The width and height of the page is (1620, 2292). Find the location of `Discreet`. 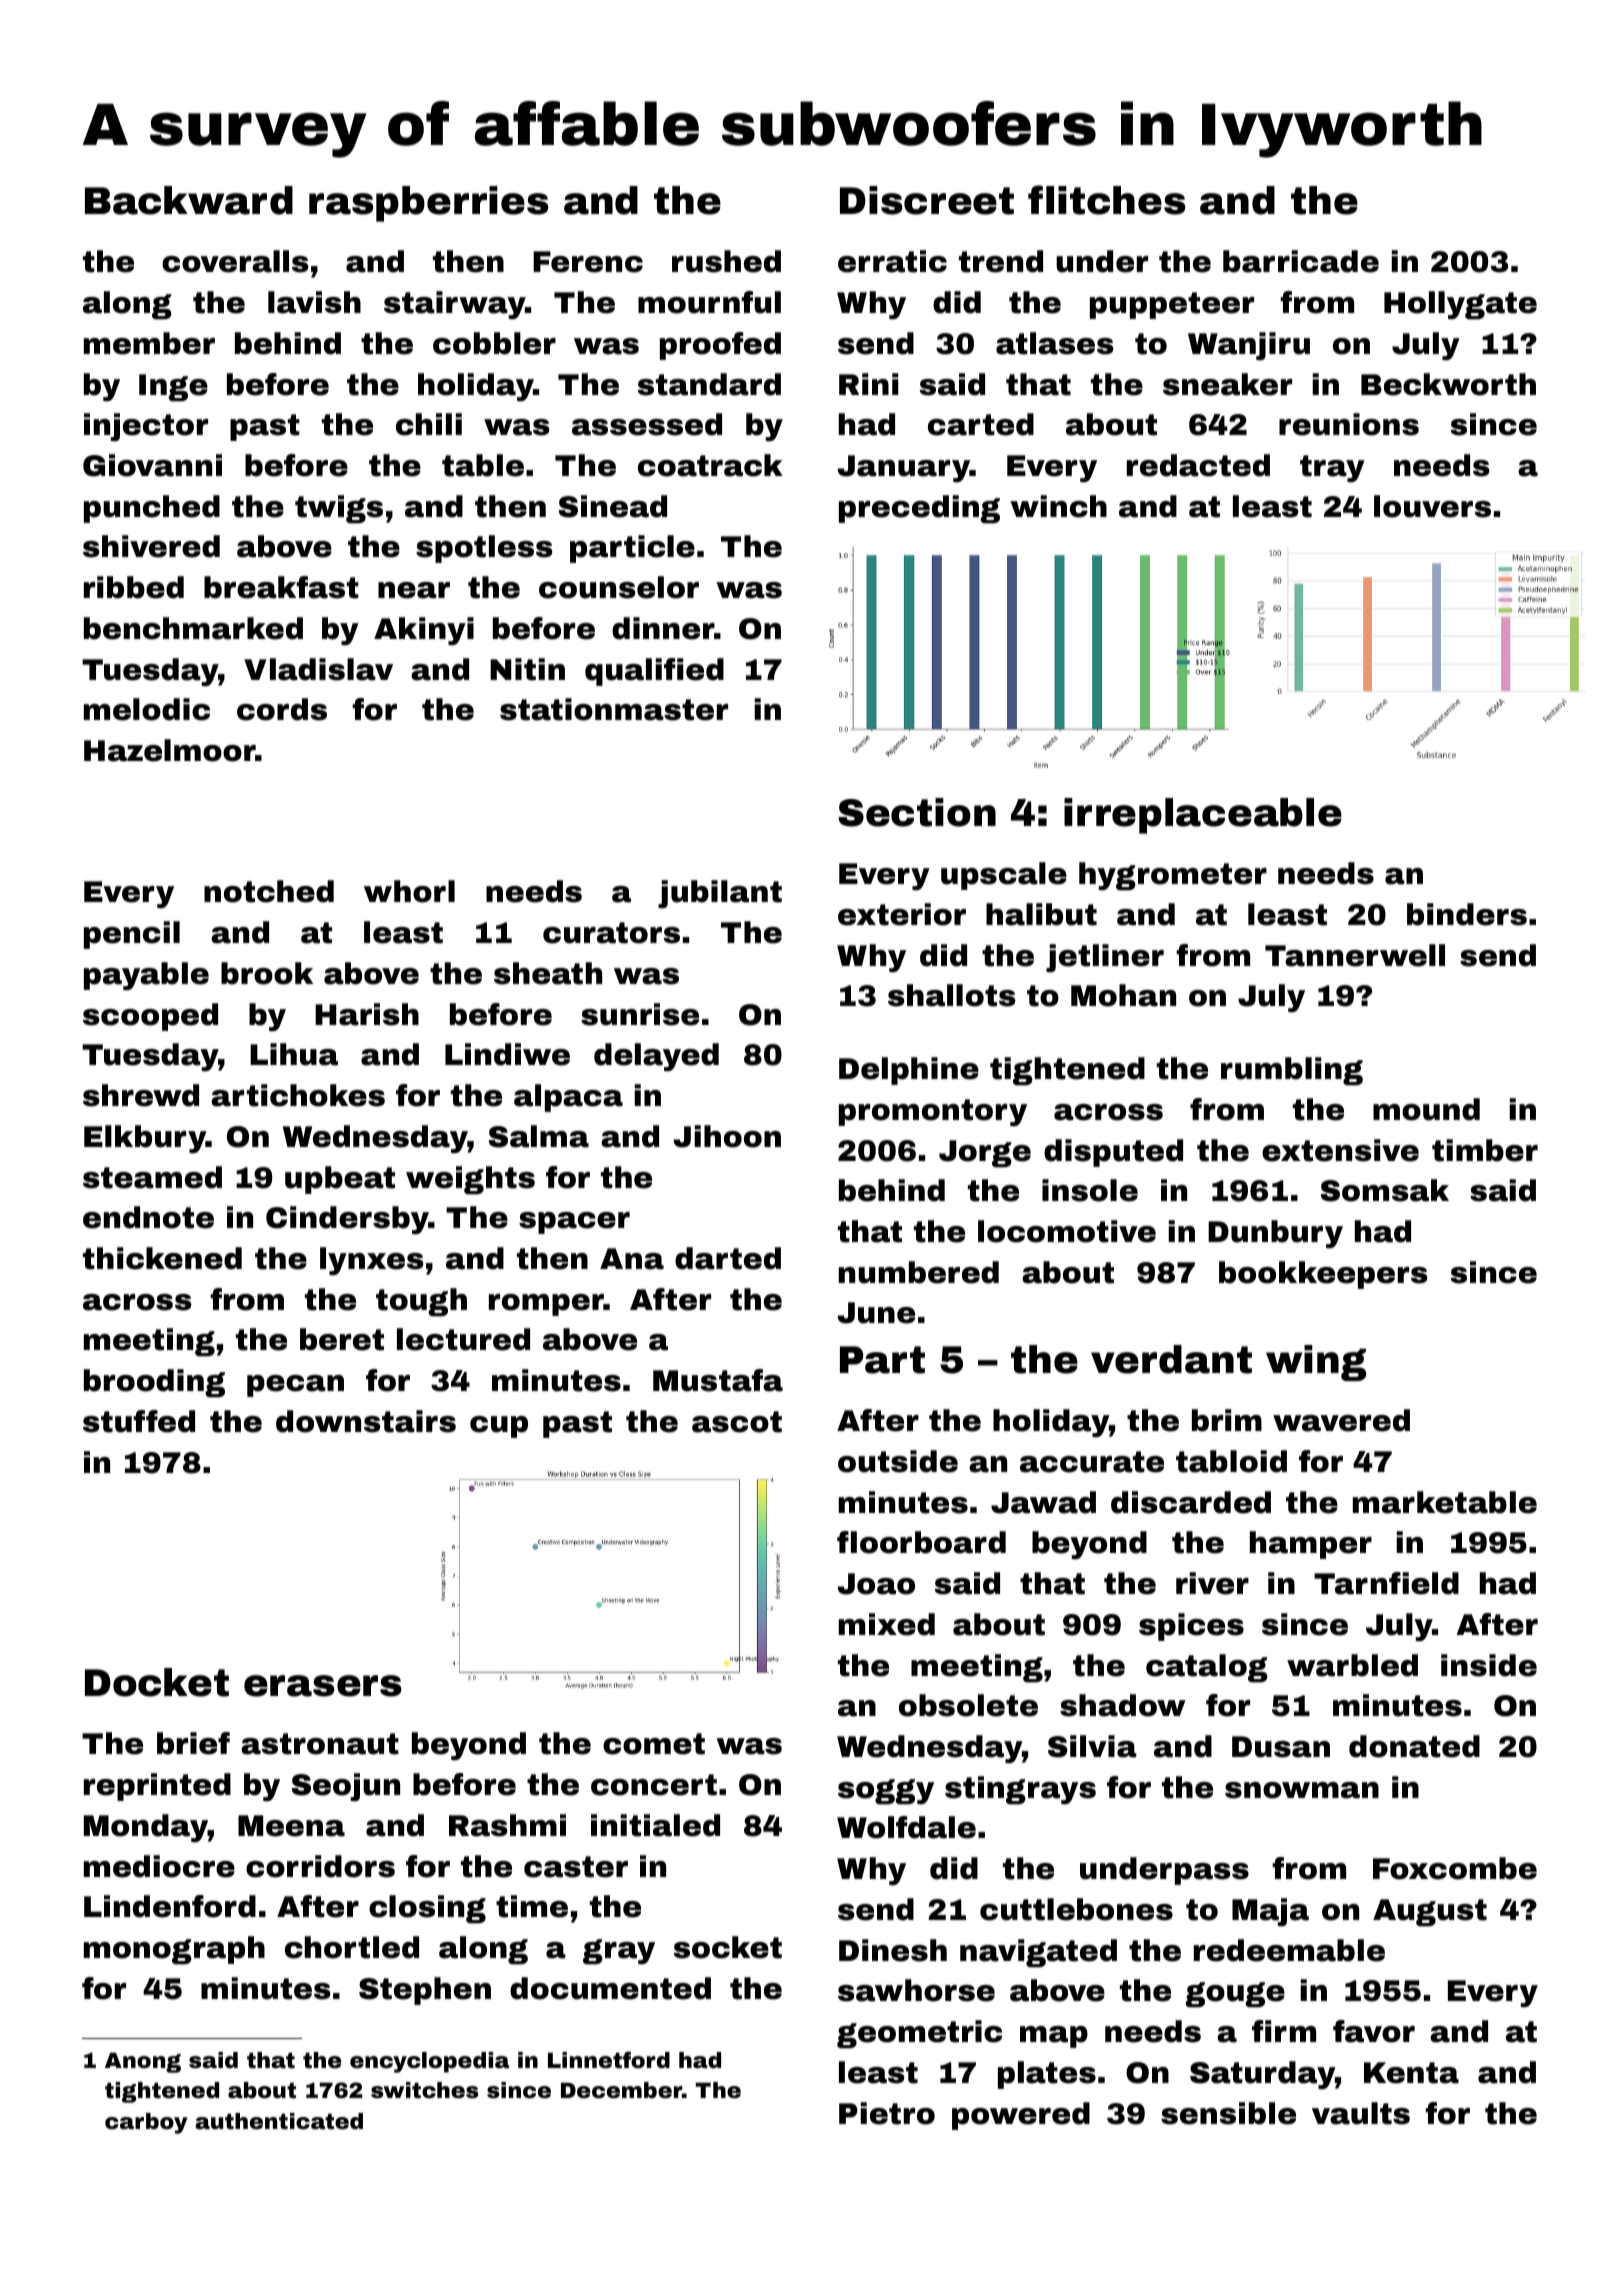

Discreet is located at coordinates (927, 200).
